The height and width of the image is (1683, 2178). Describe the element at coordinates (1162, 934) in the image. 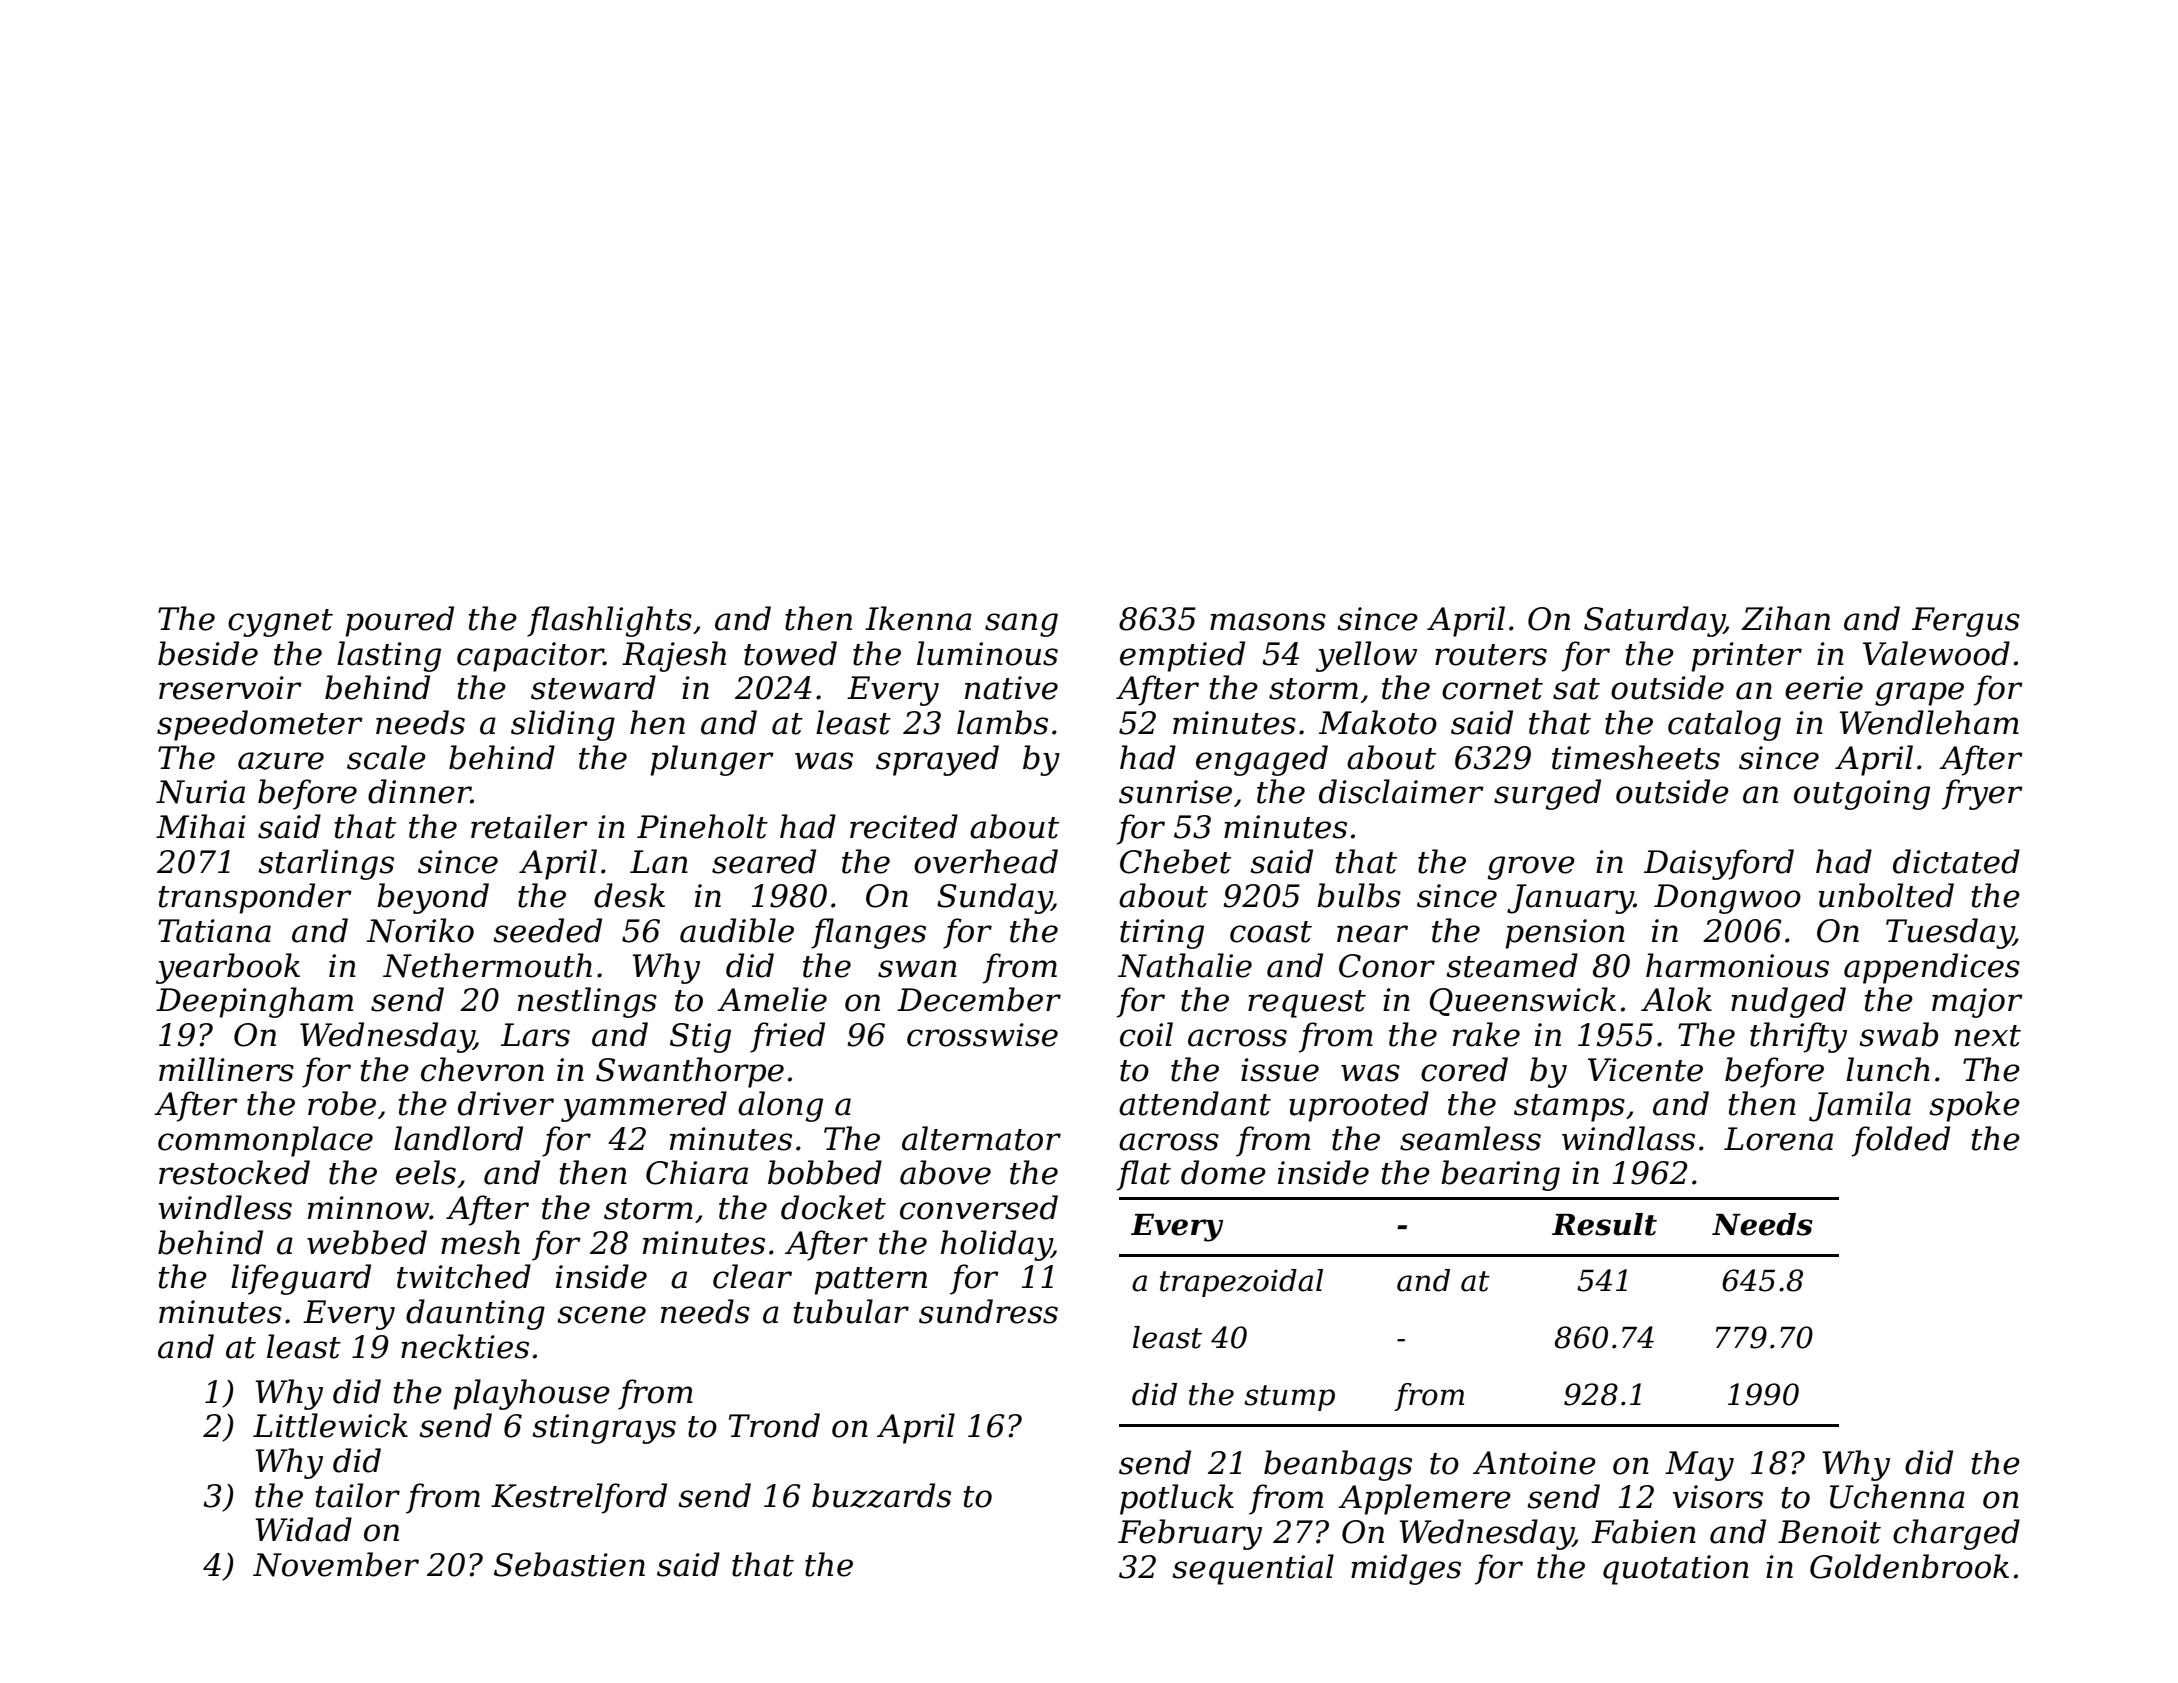

I see `tiring` at that location.
